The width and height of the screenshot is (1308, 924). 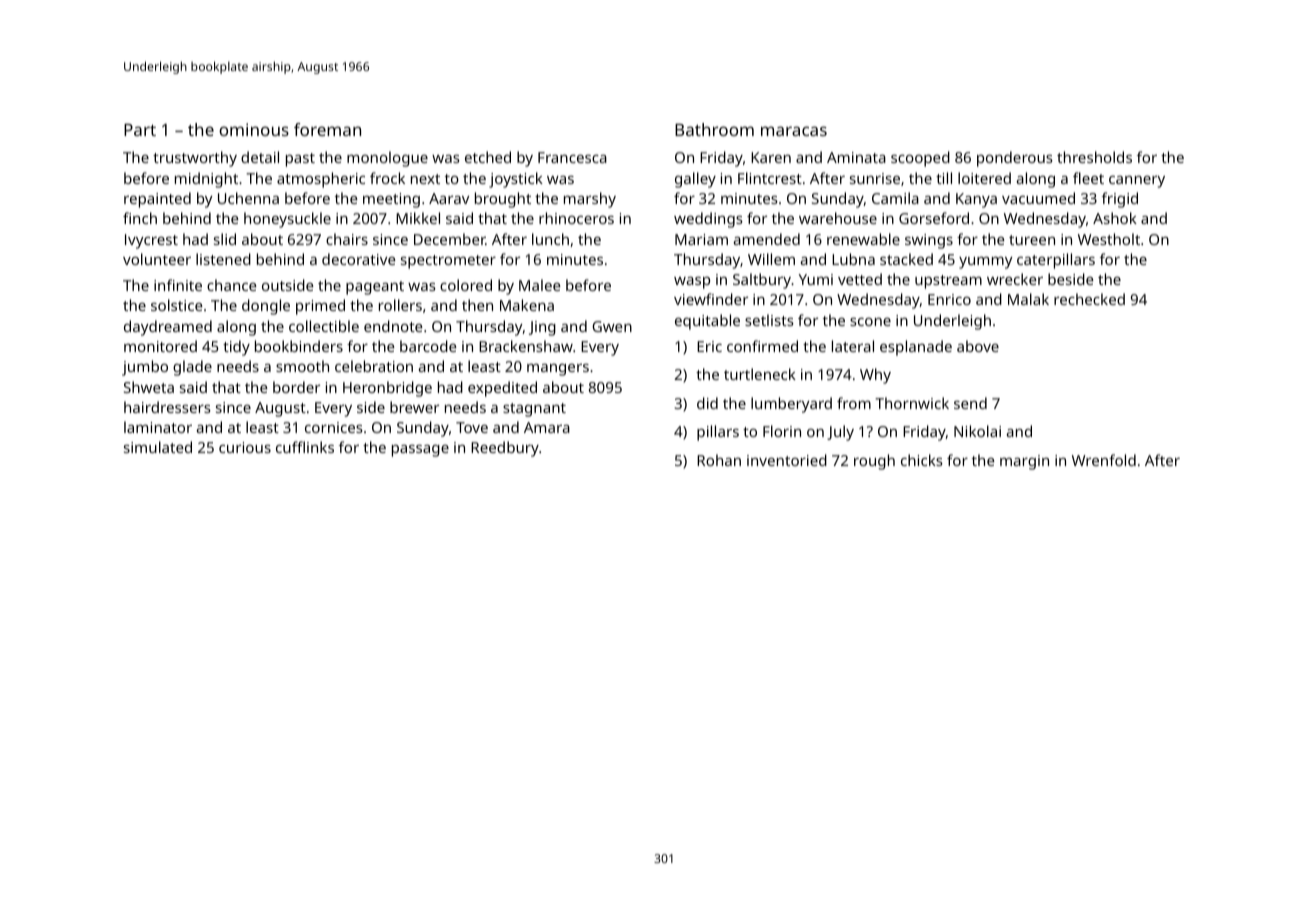 I want to click on thresholds, so click(x=1094, y=157).
